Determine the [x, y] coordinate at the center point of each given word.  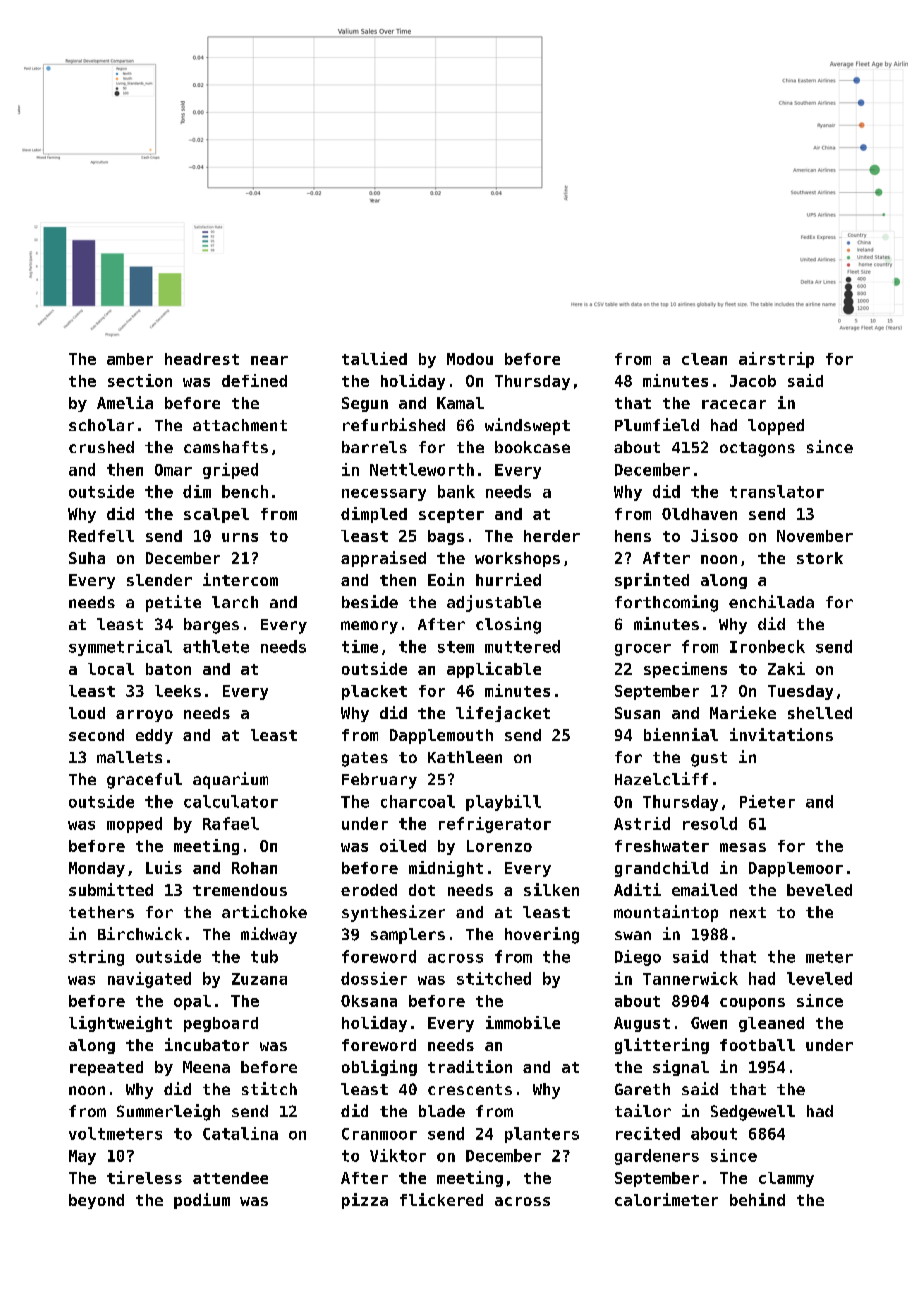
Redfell [101, 536]
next [748, 912]
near [269, 360]
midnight [446, 869]
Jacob [753, 381]
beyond [96, 1201]
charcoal [418, 801]
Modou [470, 359]
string [96, 958]
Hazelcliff [661, 778]
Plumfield [657, 424]
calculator [231, 801]
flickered [441, 1199]
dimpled [374, 515]
